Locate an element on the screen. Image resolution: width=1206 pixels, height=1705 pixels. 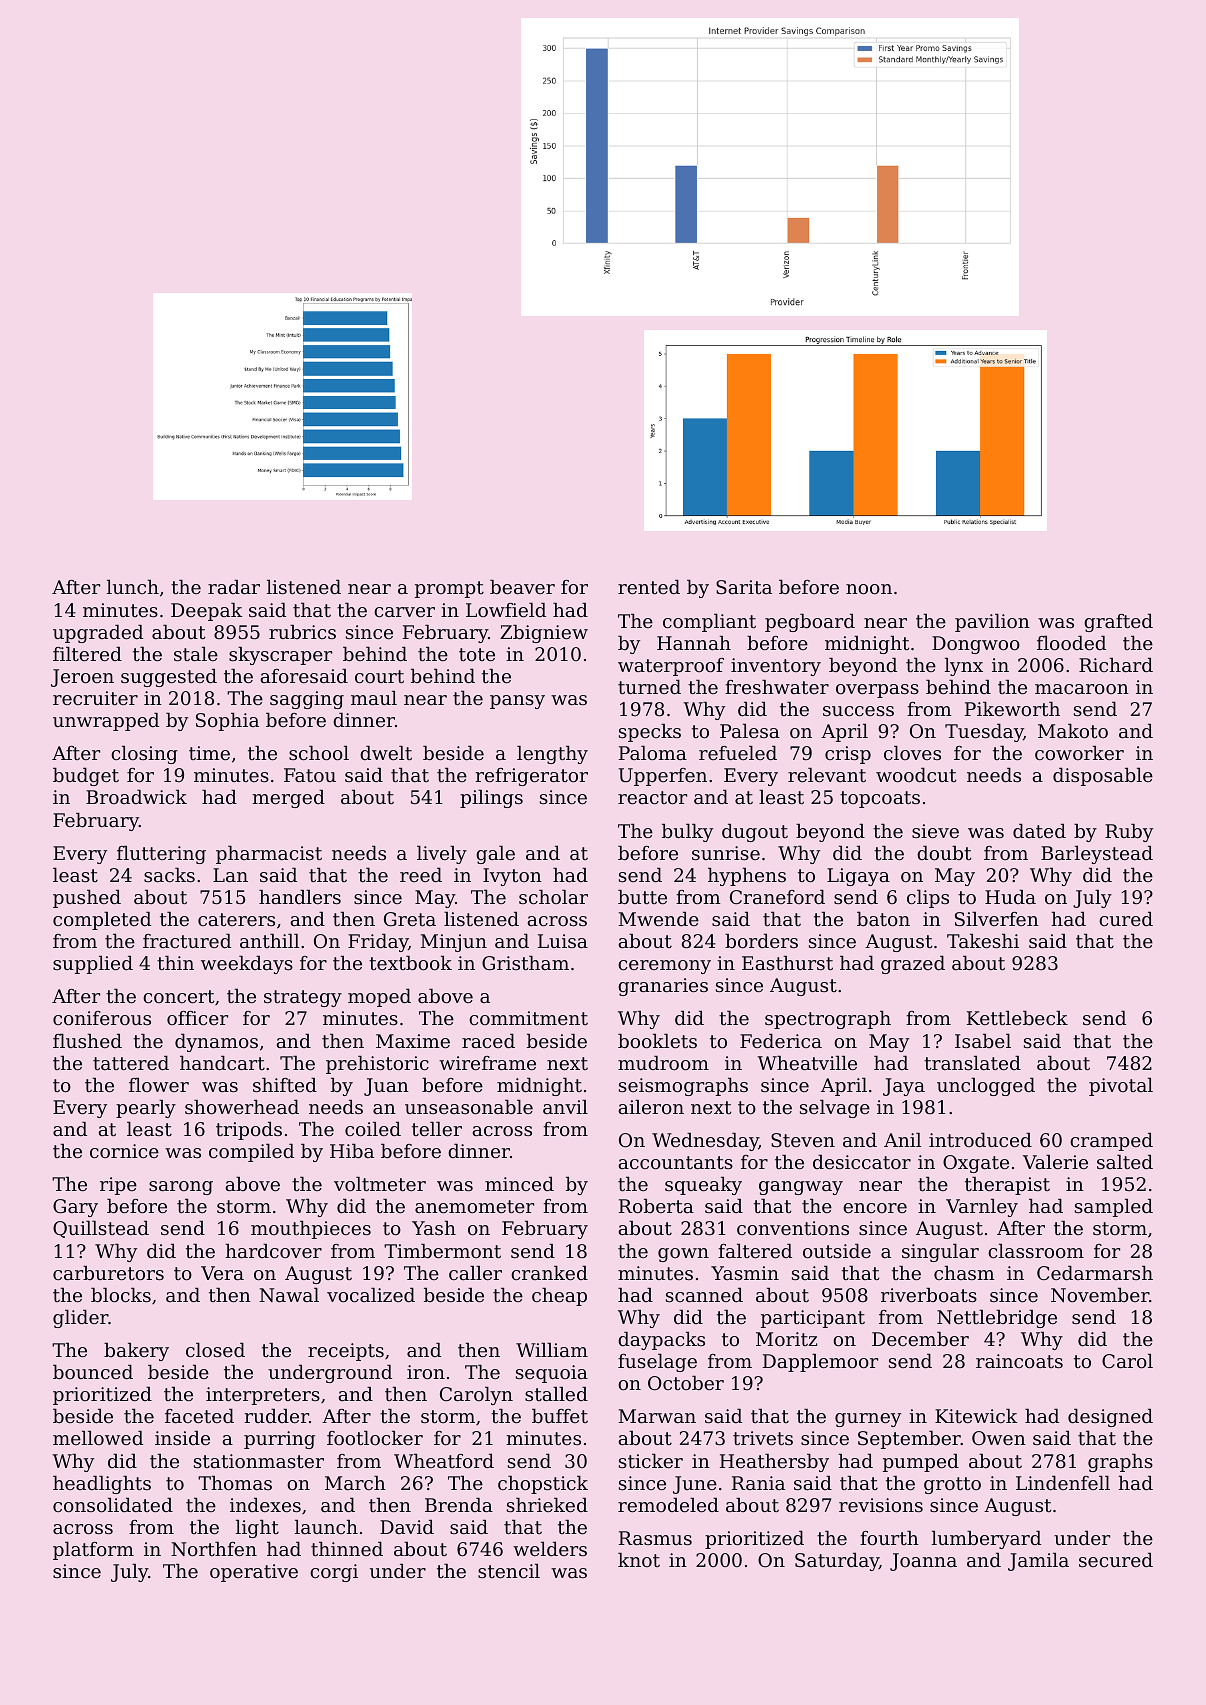
receipts is located at coordinates (346, 1352).
